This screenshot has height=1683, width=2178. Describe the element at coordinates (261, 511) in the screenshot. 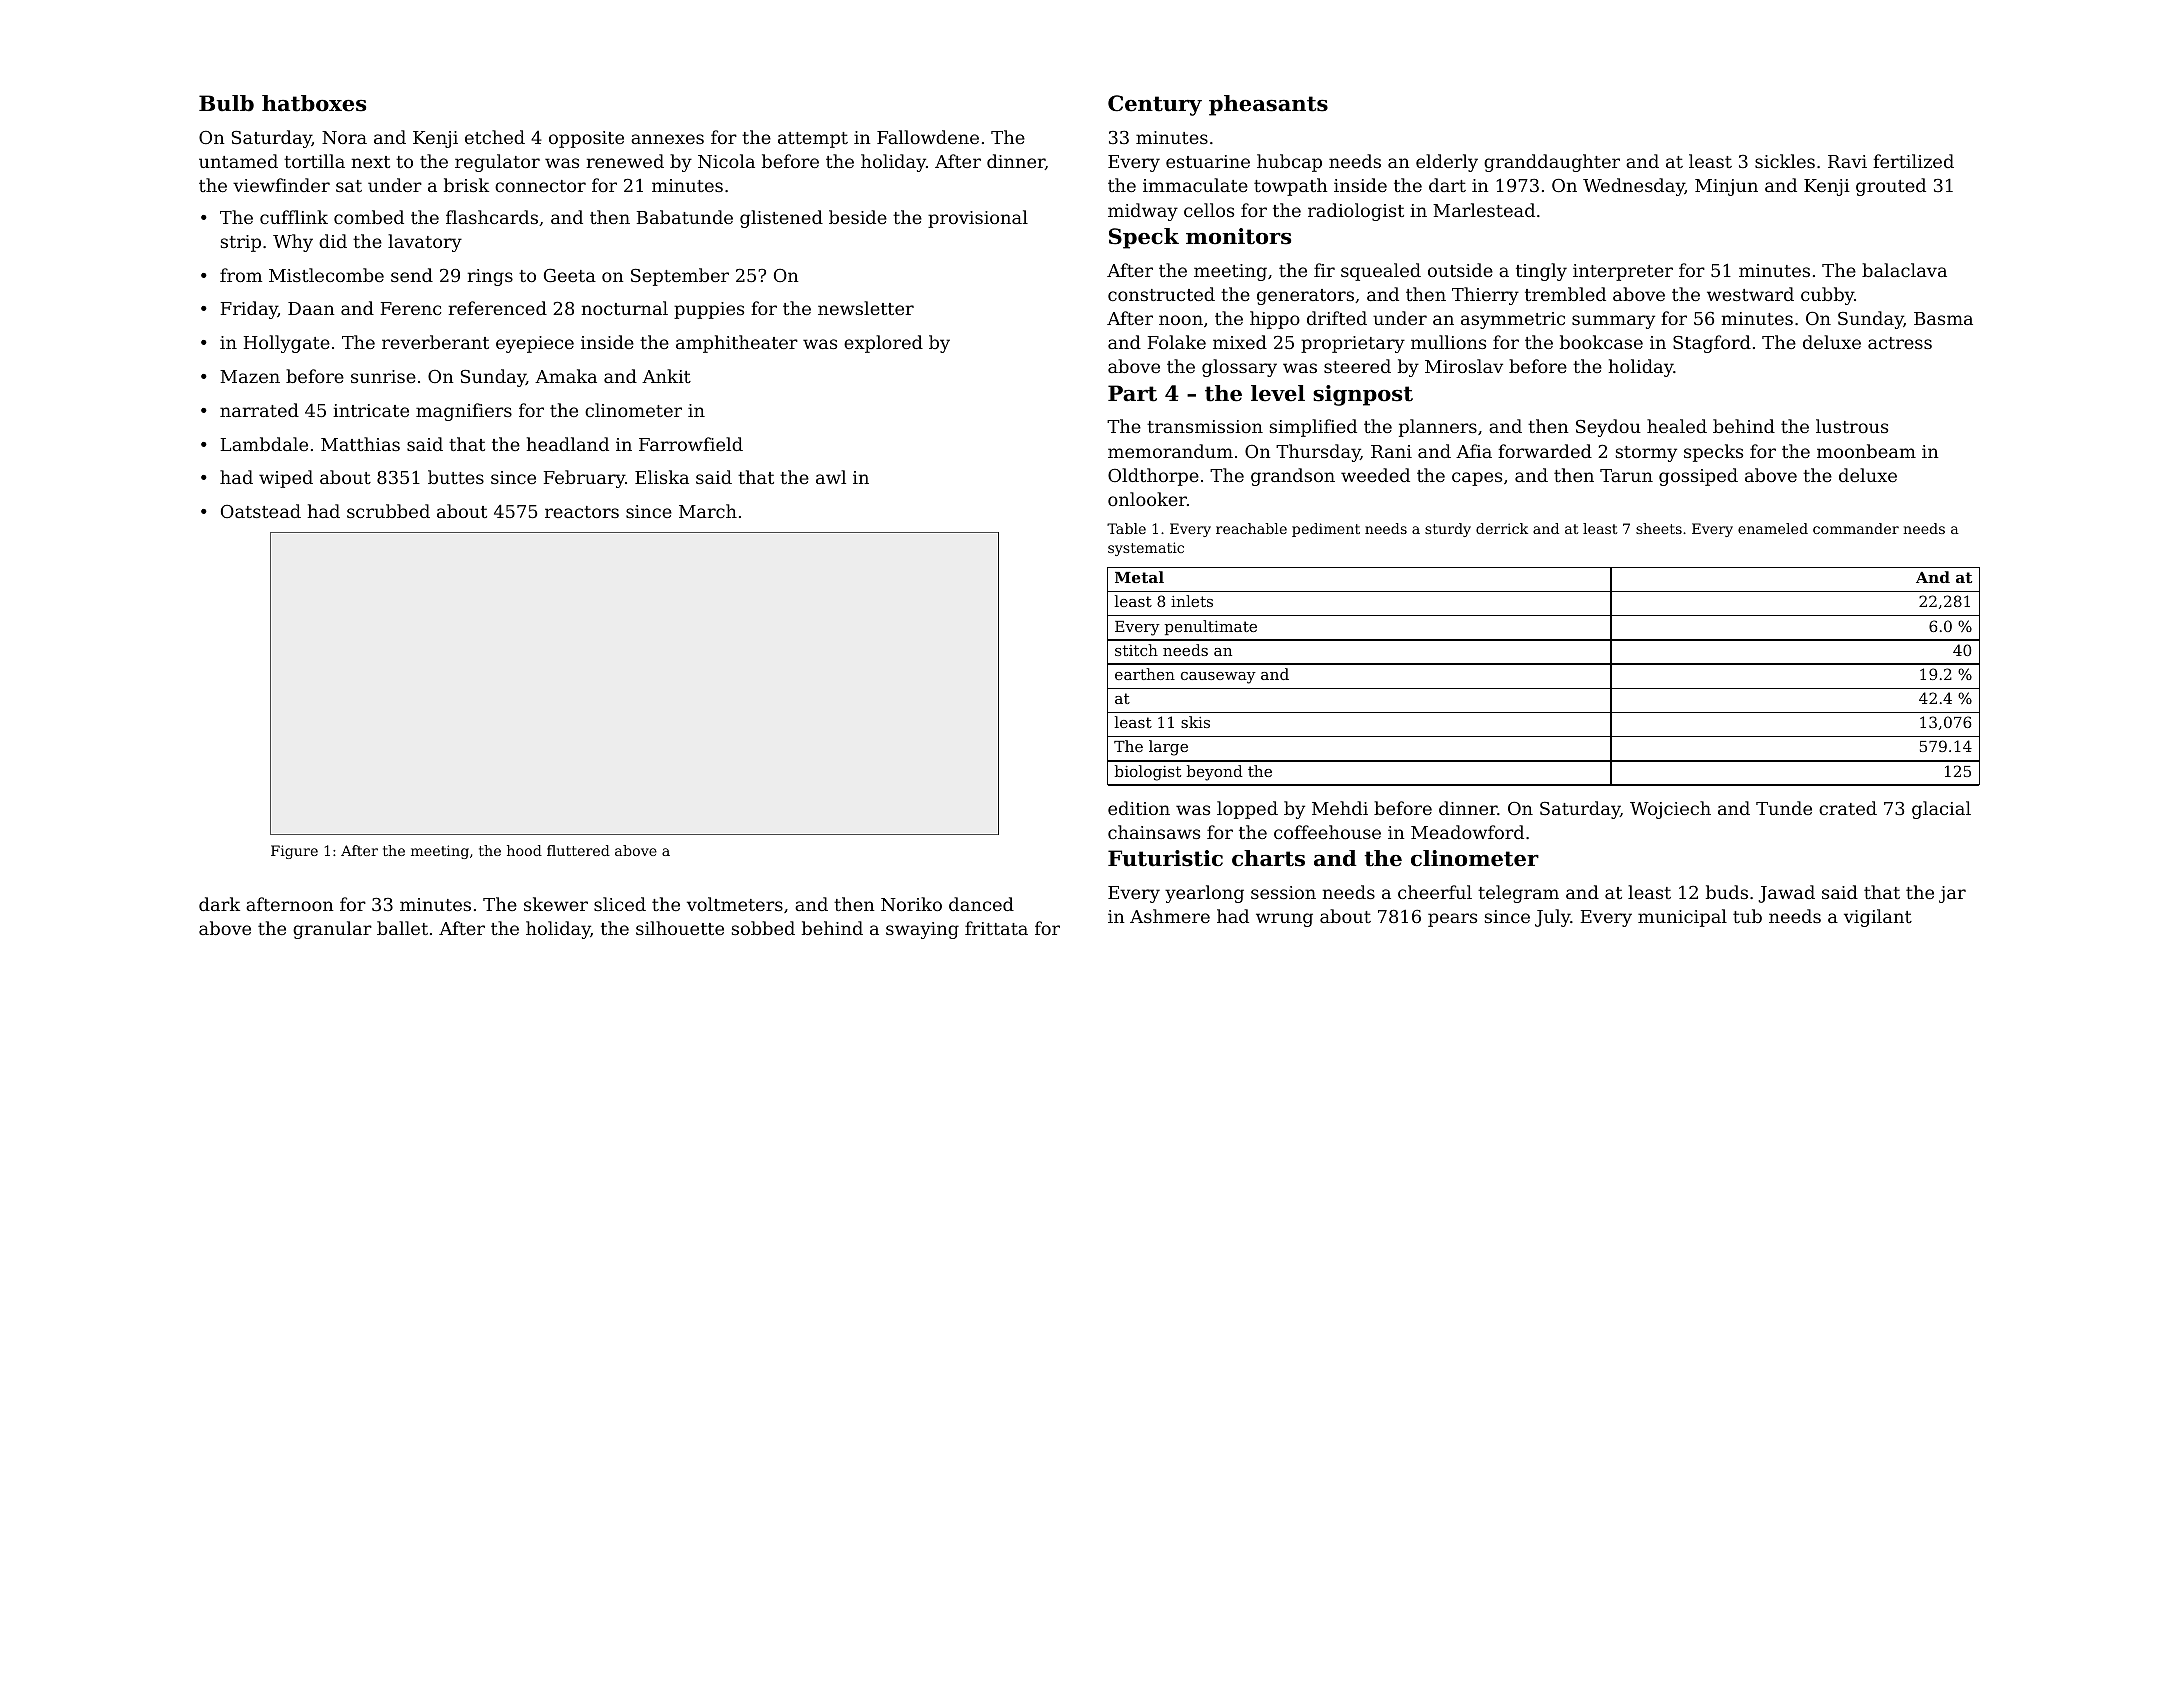

I see `Oatstead` at that location.
